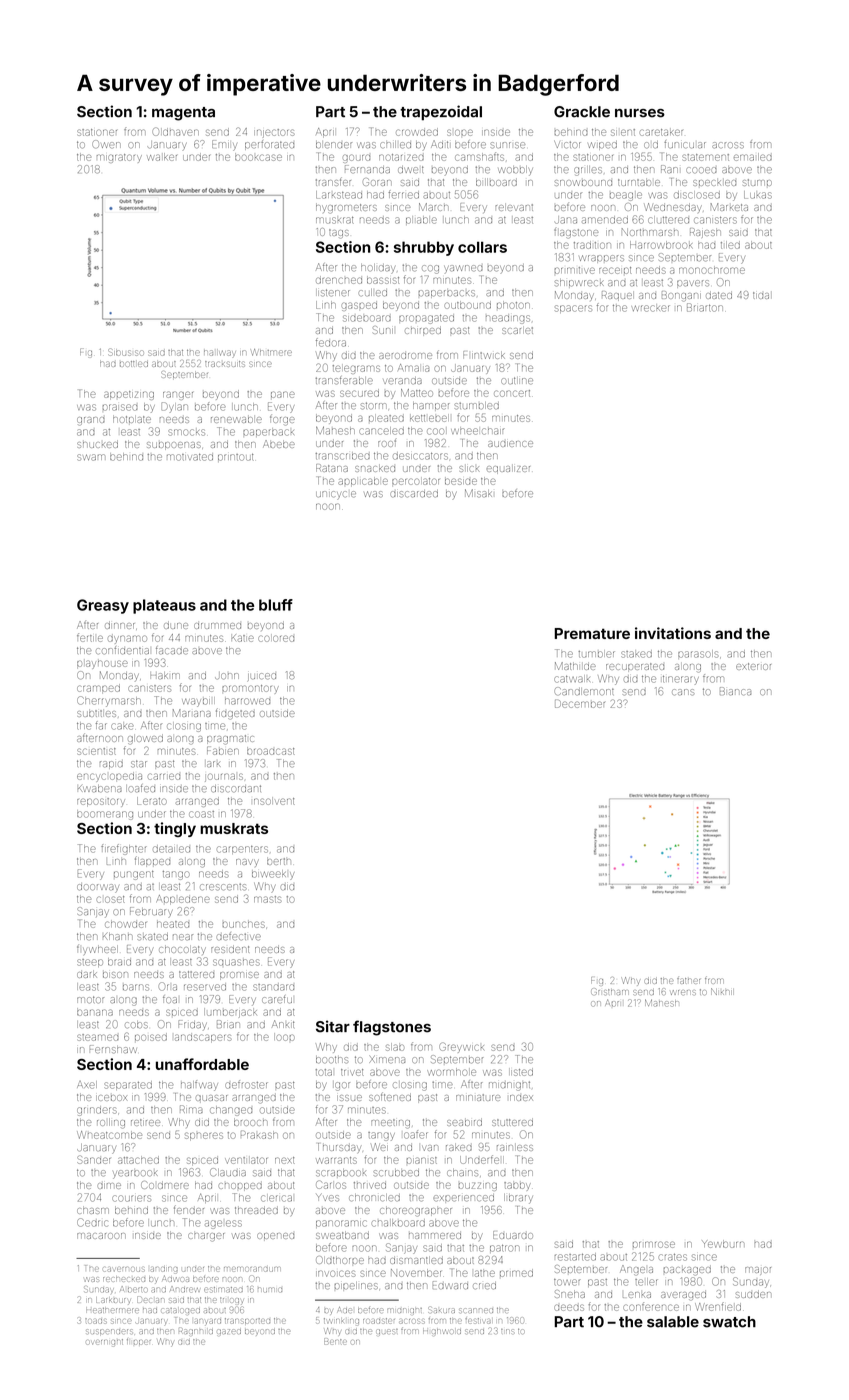  What do you see at coordinates (262, 677) in the screenshot?
I see `juiced` at bounding box center [262, 677].
